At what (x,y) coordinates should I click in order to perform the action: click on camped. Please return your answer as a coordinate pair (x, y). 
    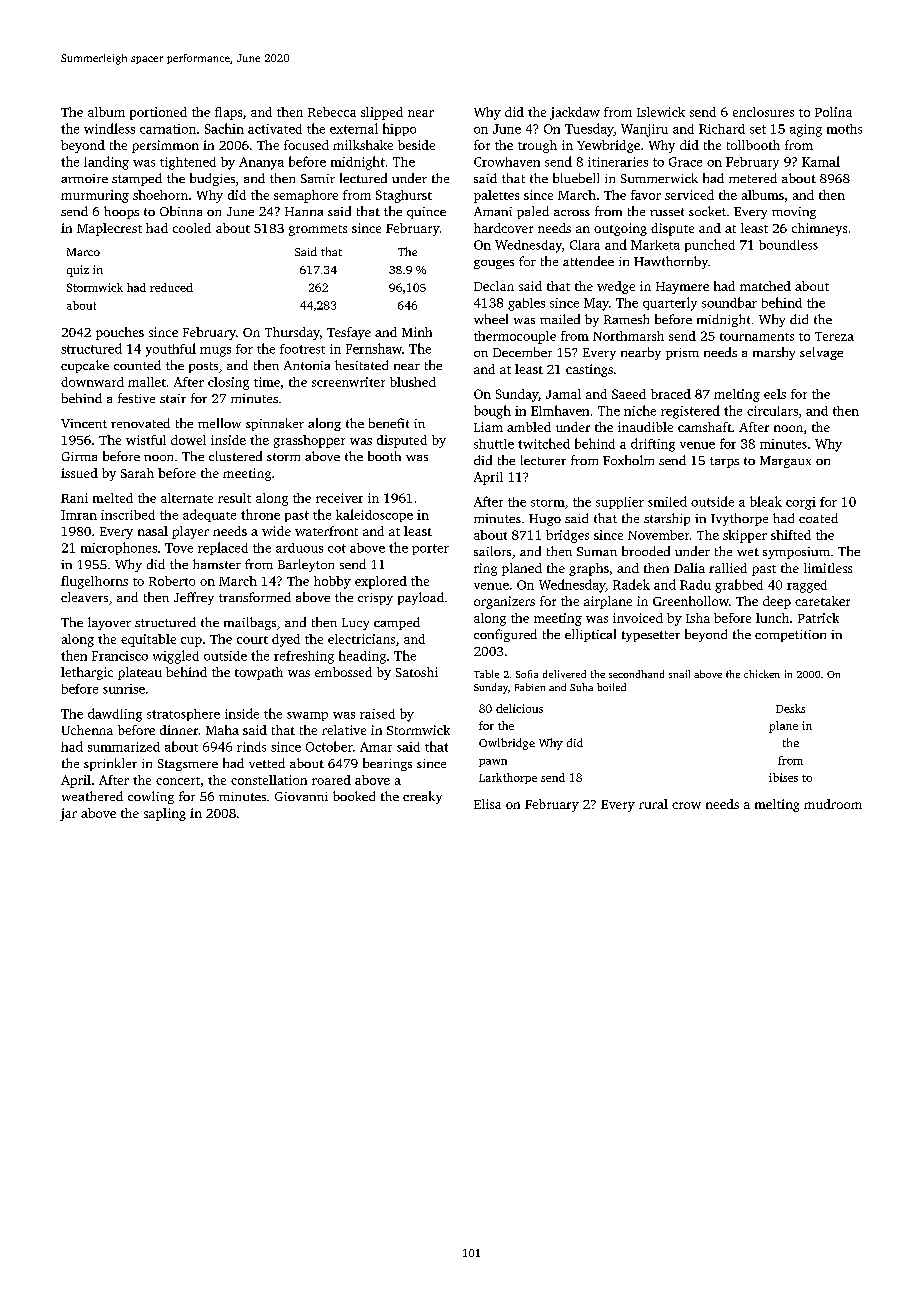
    Looking at the image, I should click on (397, 623).
